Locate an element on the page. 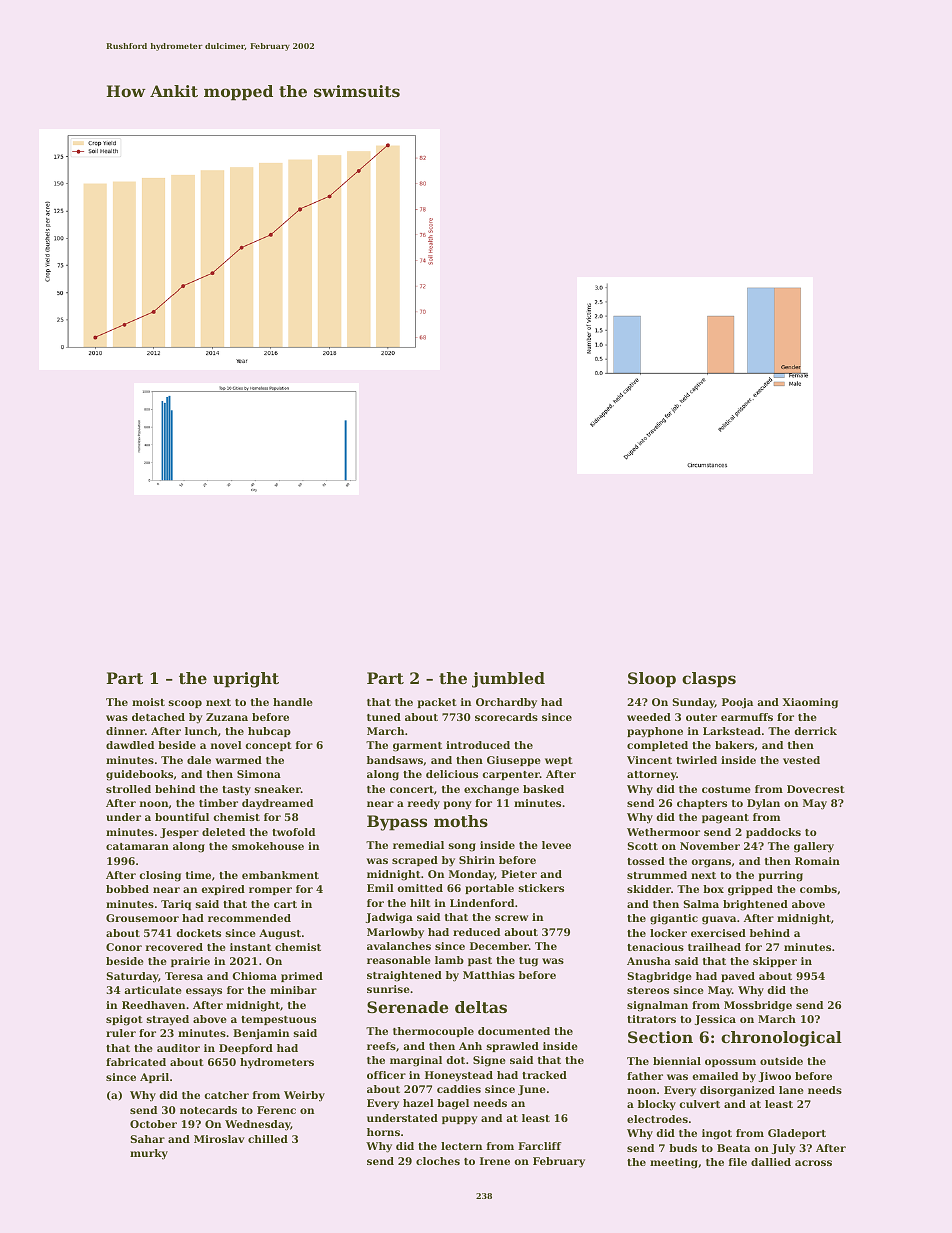 This document has width=952, height=1233. Jessica is located at coordinates (715, 1020).
